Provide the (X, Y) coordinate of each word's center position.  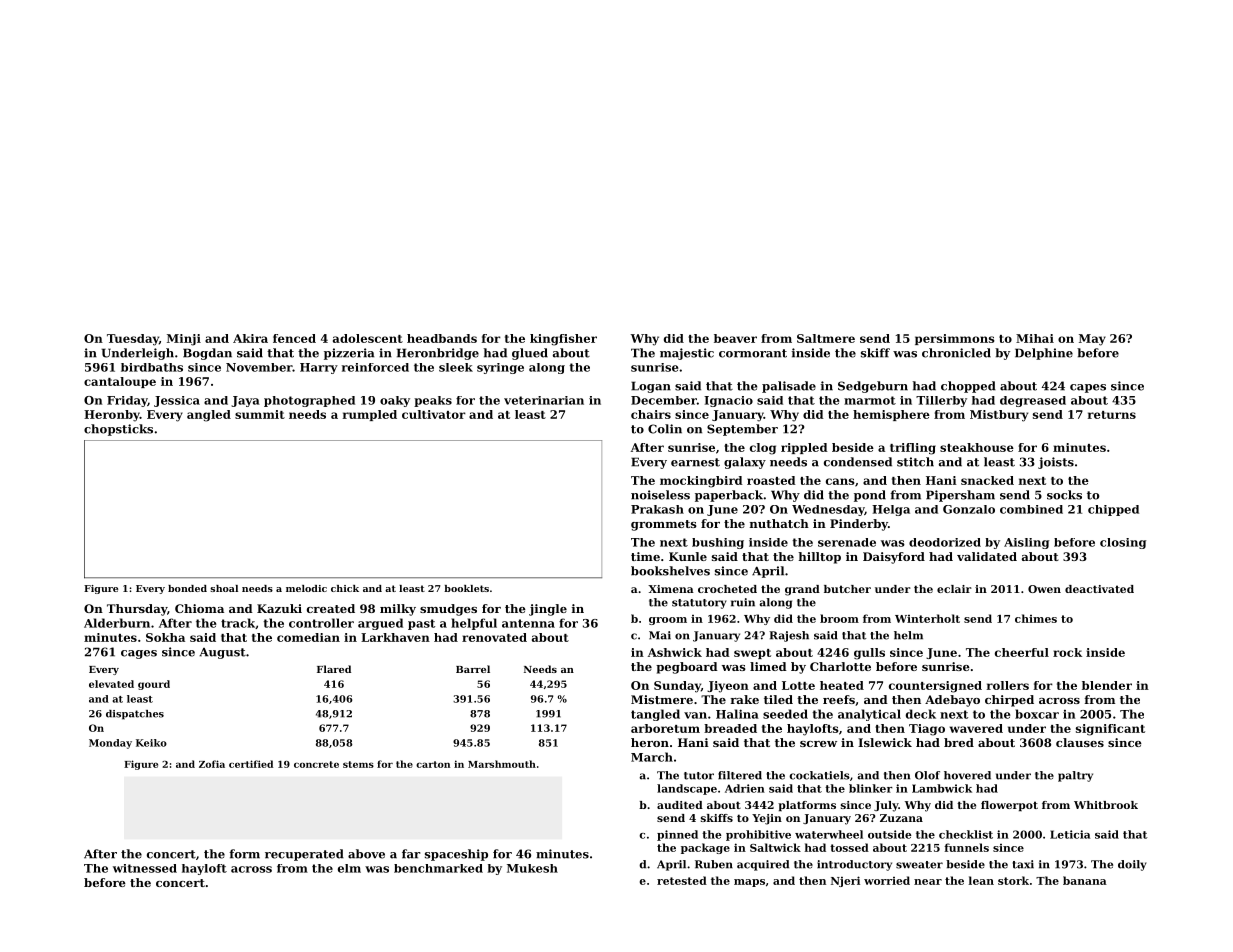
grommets (664, 525)
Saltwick (775, 847)
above (366, 854)
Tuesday (133, 340)
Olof (927, 775)
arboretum (665, 728)
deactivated (1099, 589)
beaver (735, 338)
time (645, 556)
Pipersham (960, 496)
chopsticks (118, 430)
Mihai (1035, 338)
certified (251, 764)
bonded (187, 588)
